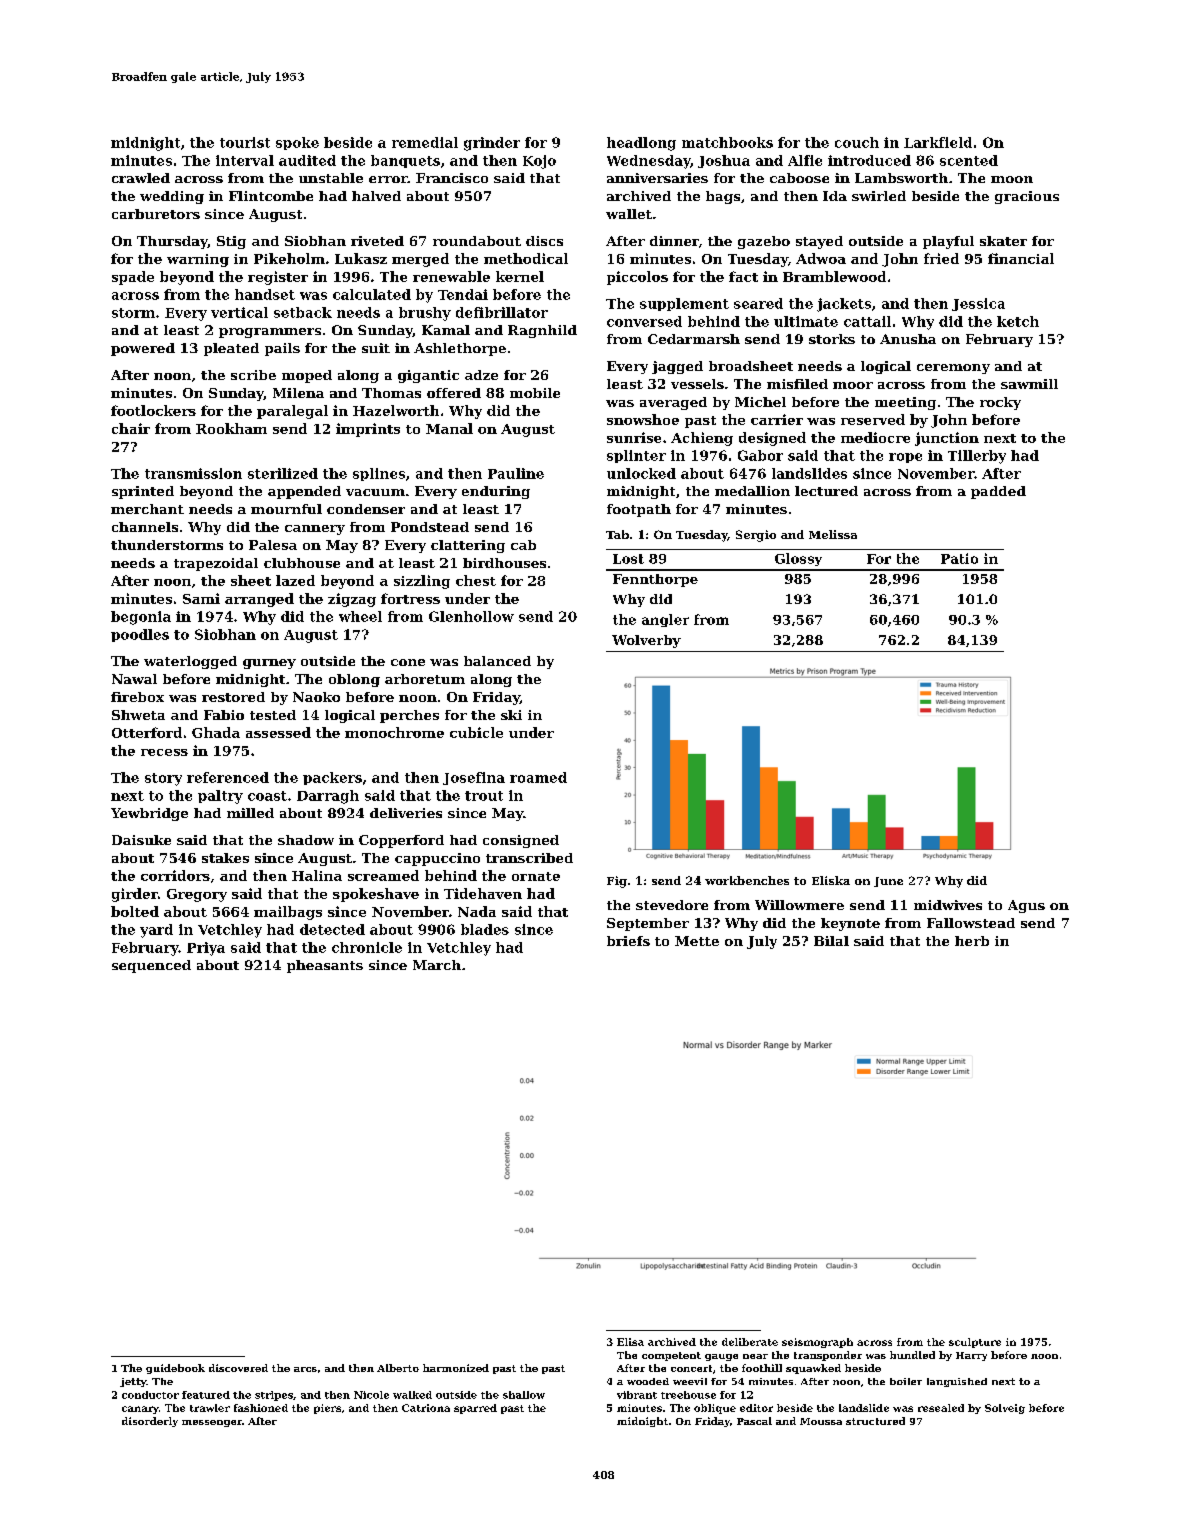 This screenshot has height=1533, width=1185. What do you see at coordinates (747, 880) in the screenshot?
I see `workbenches` at bounding box center [747, 880].
